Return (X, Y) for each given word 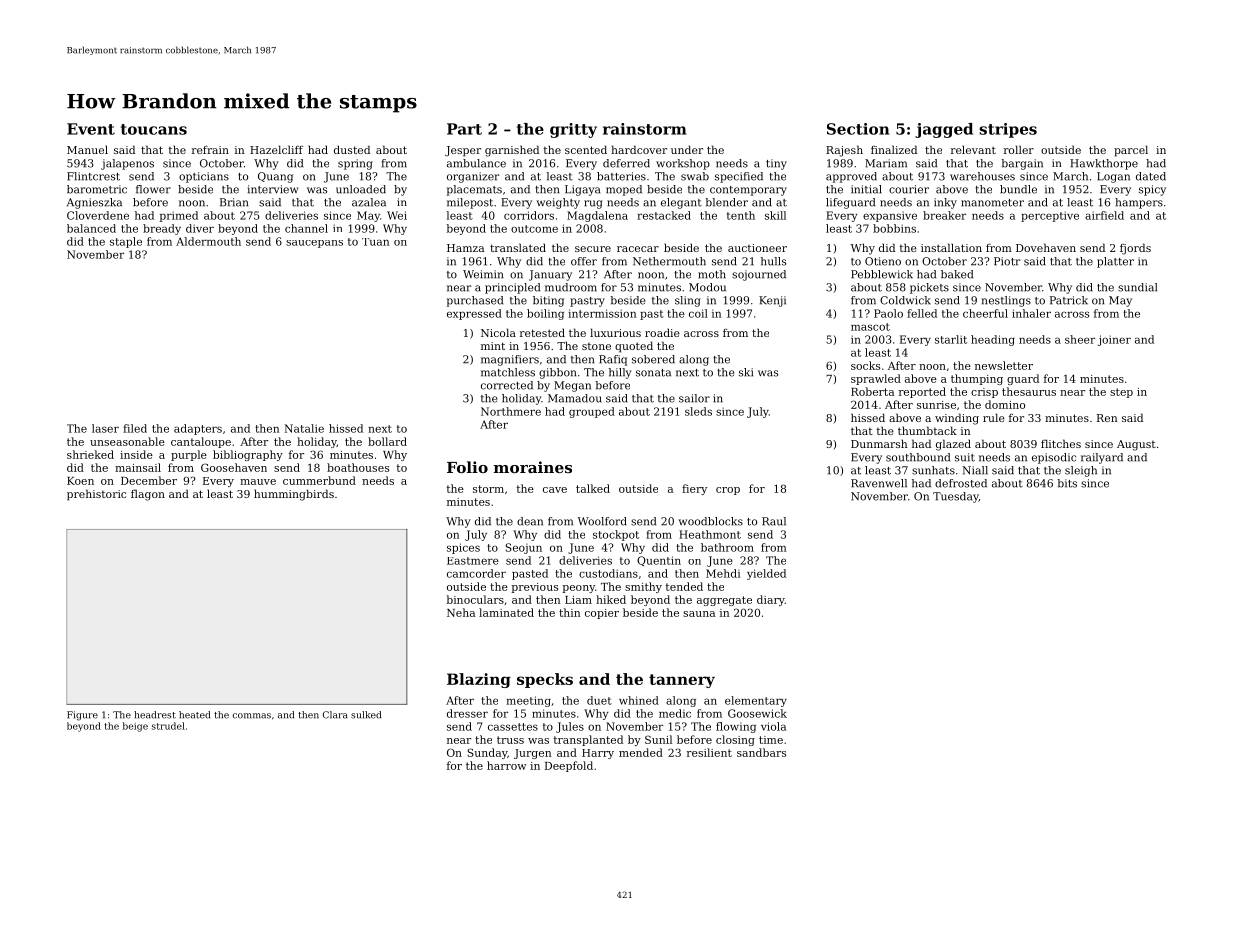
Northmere (511, 411)
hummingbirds (294, 495)
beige (135, 727)
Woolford (602, 521)
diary (771, 600)
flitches (1061, 443)
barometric (97, 189)
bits (1067, 483)
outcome (534, 229)
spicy (1152, 190)
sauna (699, 614)
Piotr (1007, 261)
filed (135, 428)
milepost (470, 203)
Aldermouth (208, 241)
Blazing (479, 680)
